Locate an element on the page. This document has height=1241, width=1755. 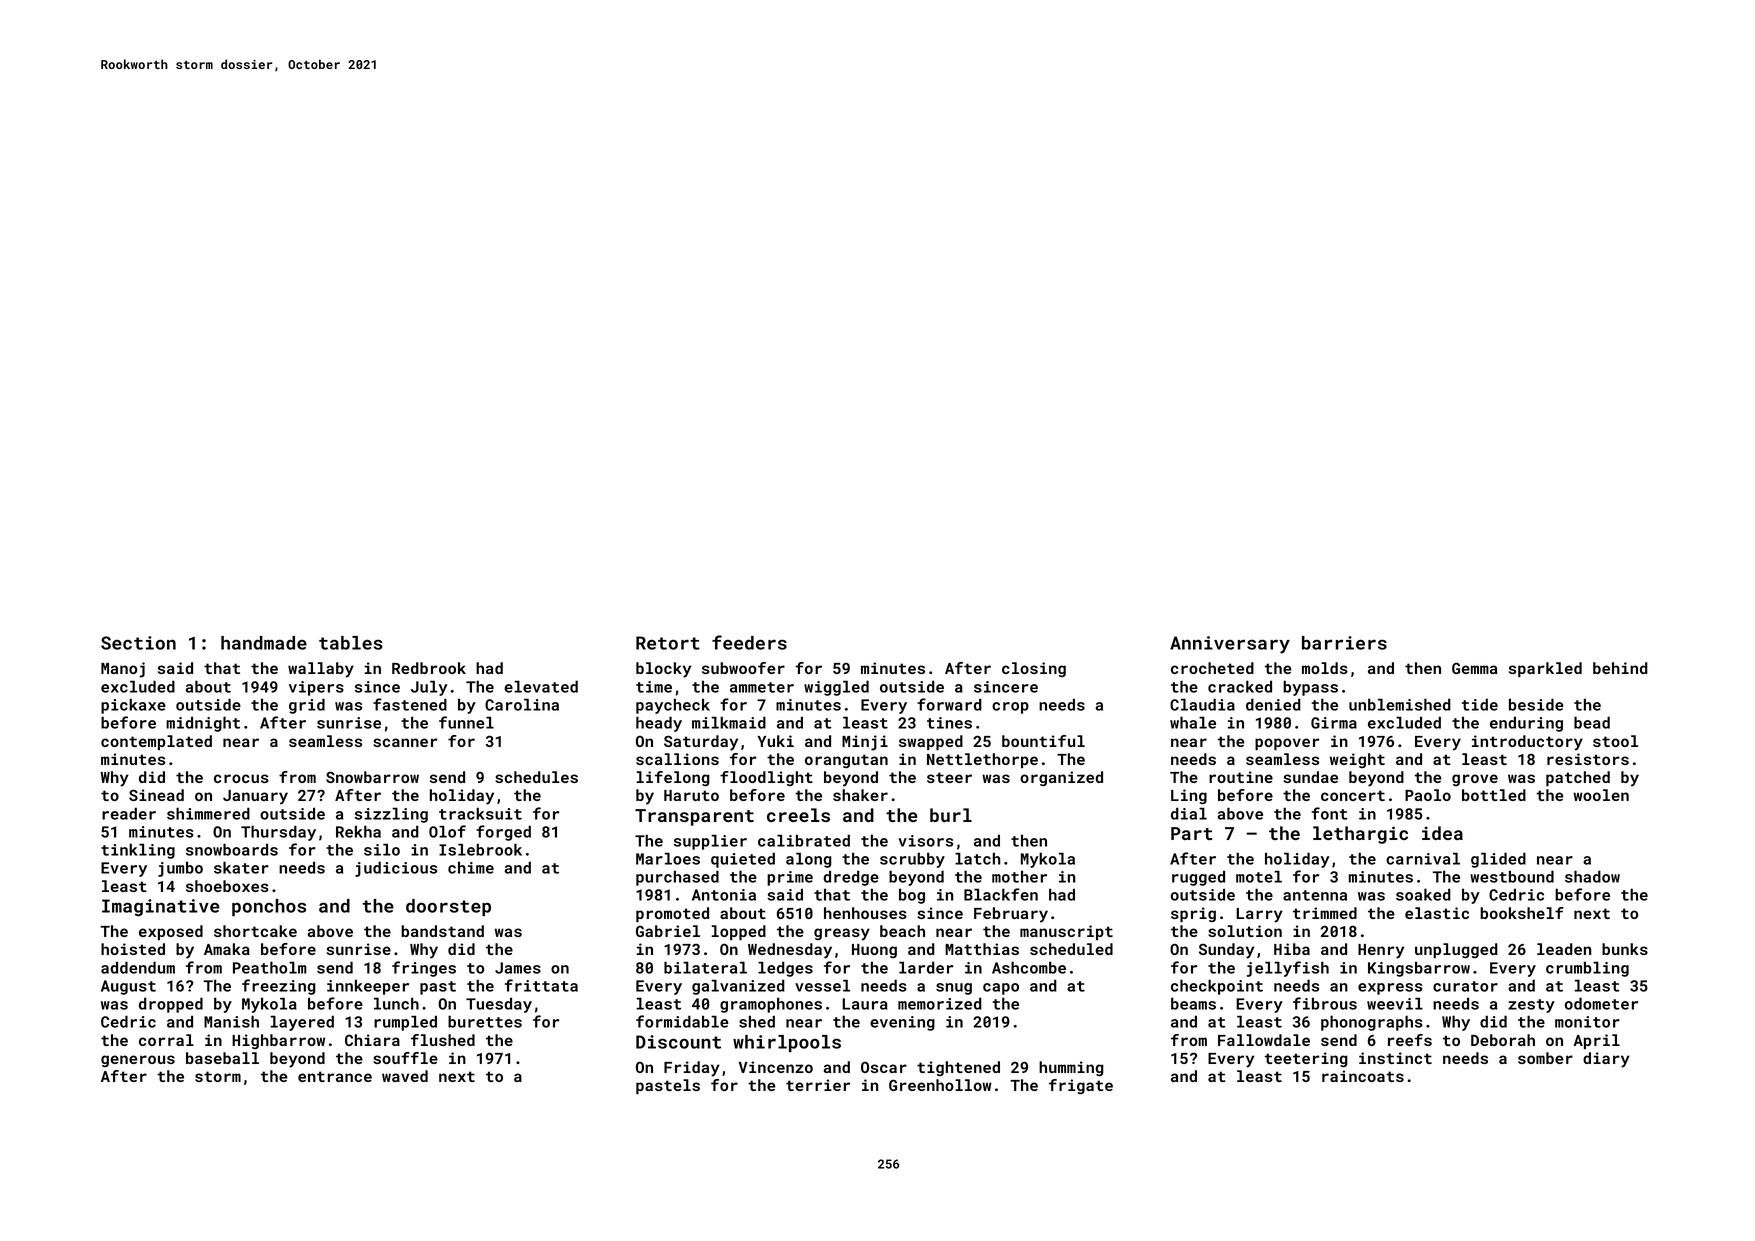
January is located at coordinates (255, 797).
